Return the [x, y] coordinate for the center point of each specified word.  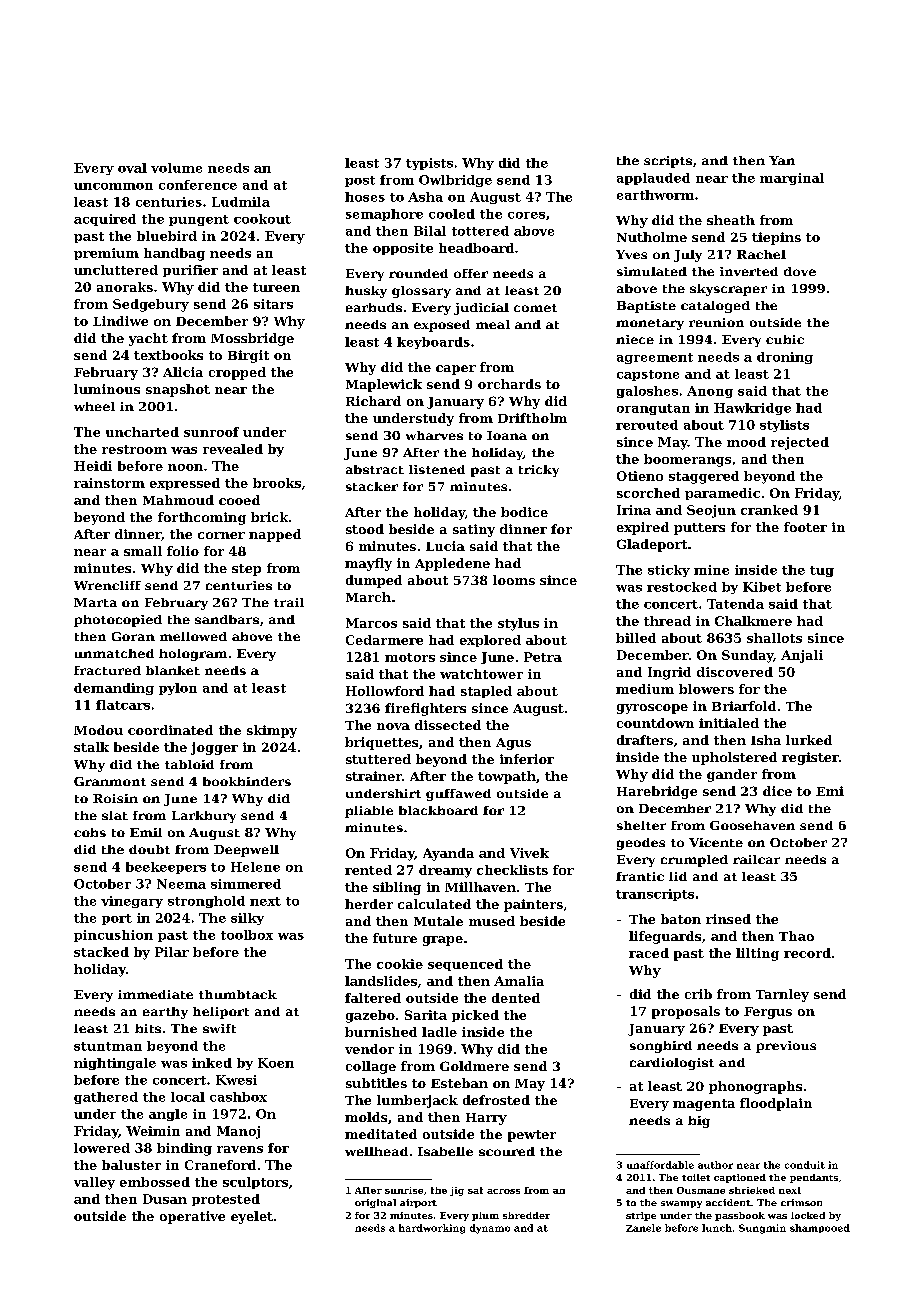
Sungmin [762, 1229]
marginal [792, 179]
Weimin [153, 1131]
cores [526, 215]
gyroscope [652, 709]
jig [457, 1191]
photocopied [118, 621]
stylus [518, 624]
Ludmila [241, 202]
